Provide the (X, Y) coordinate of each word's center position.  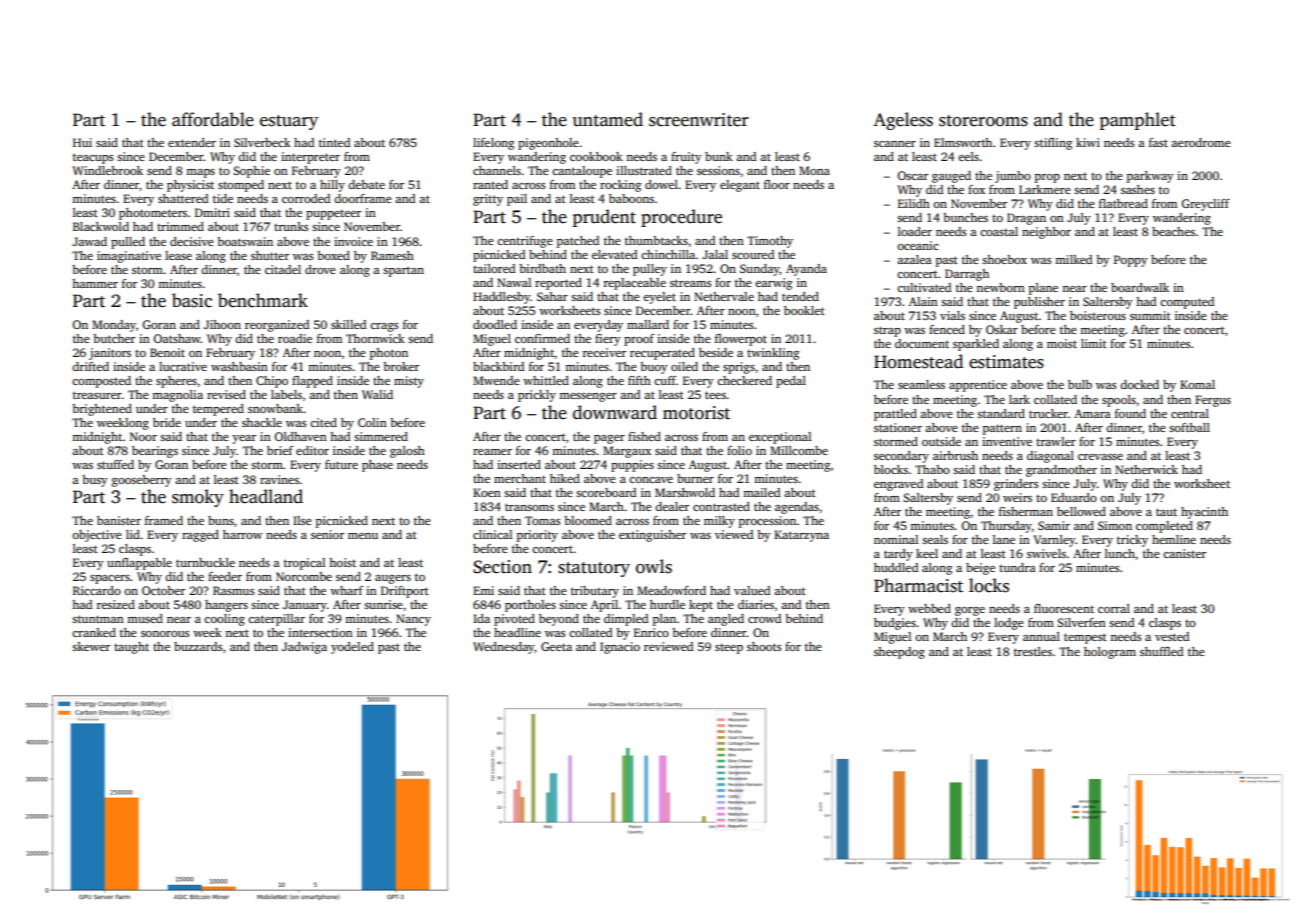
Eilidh (914, 203)
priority (537, 536)
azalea (914, 259)
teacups (93, 158)
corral (1114, 608)
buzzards (198, 646)
